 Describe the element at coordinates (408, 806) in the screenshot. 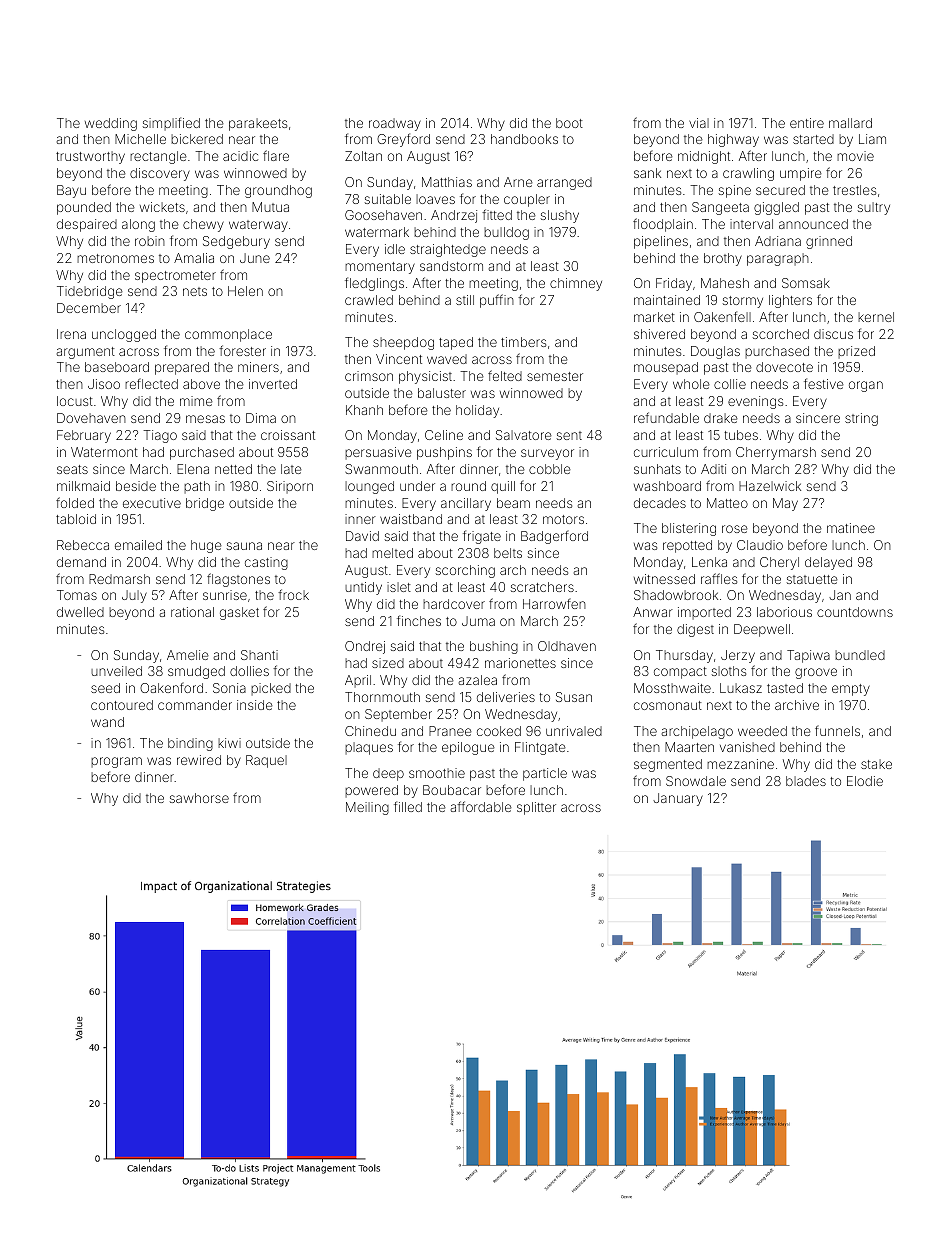

I see `filled` at that location.
